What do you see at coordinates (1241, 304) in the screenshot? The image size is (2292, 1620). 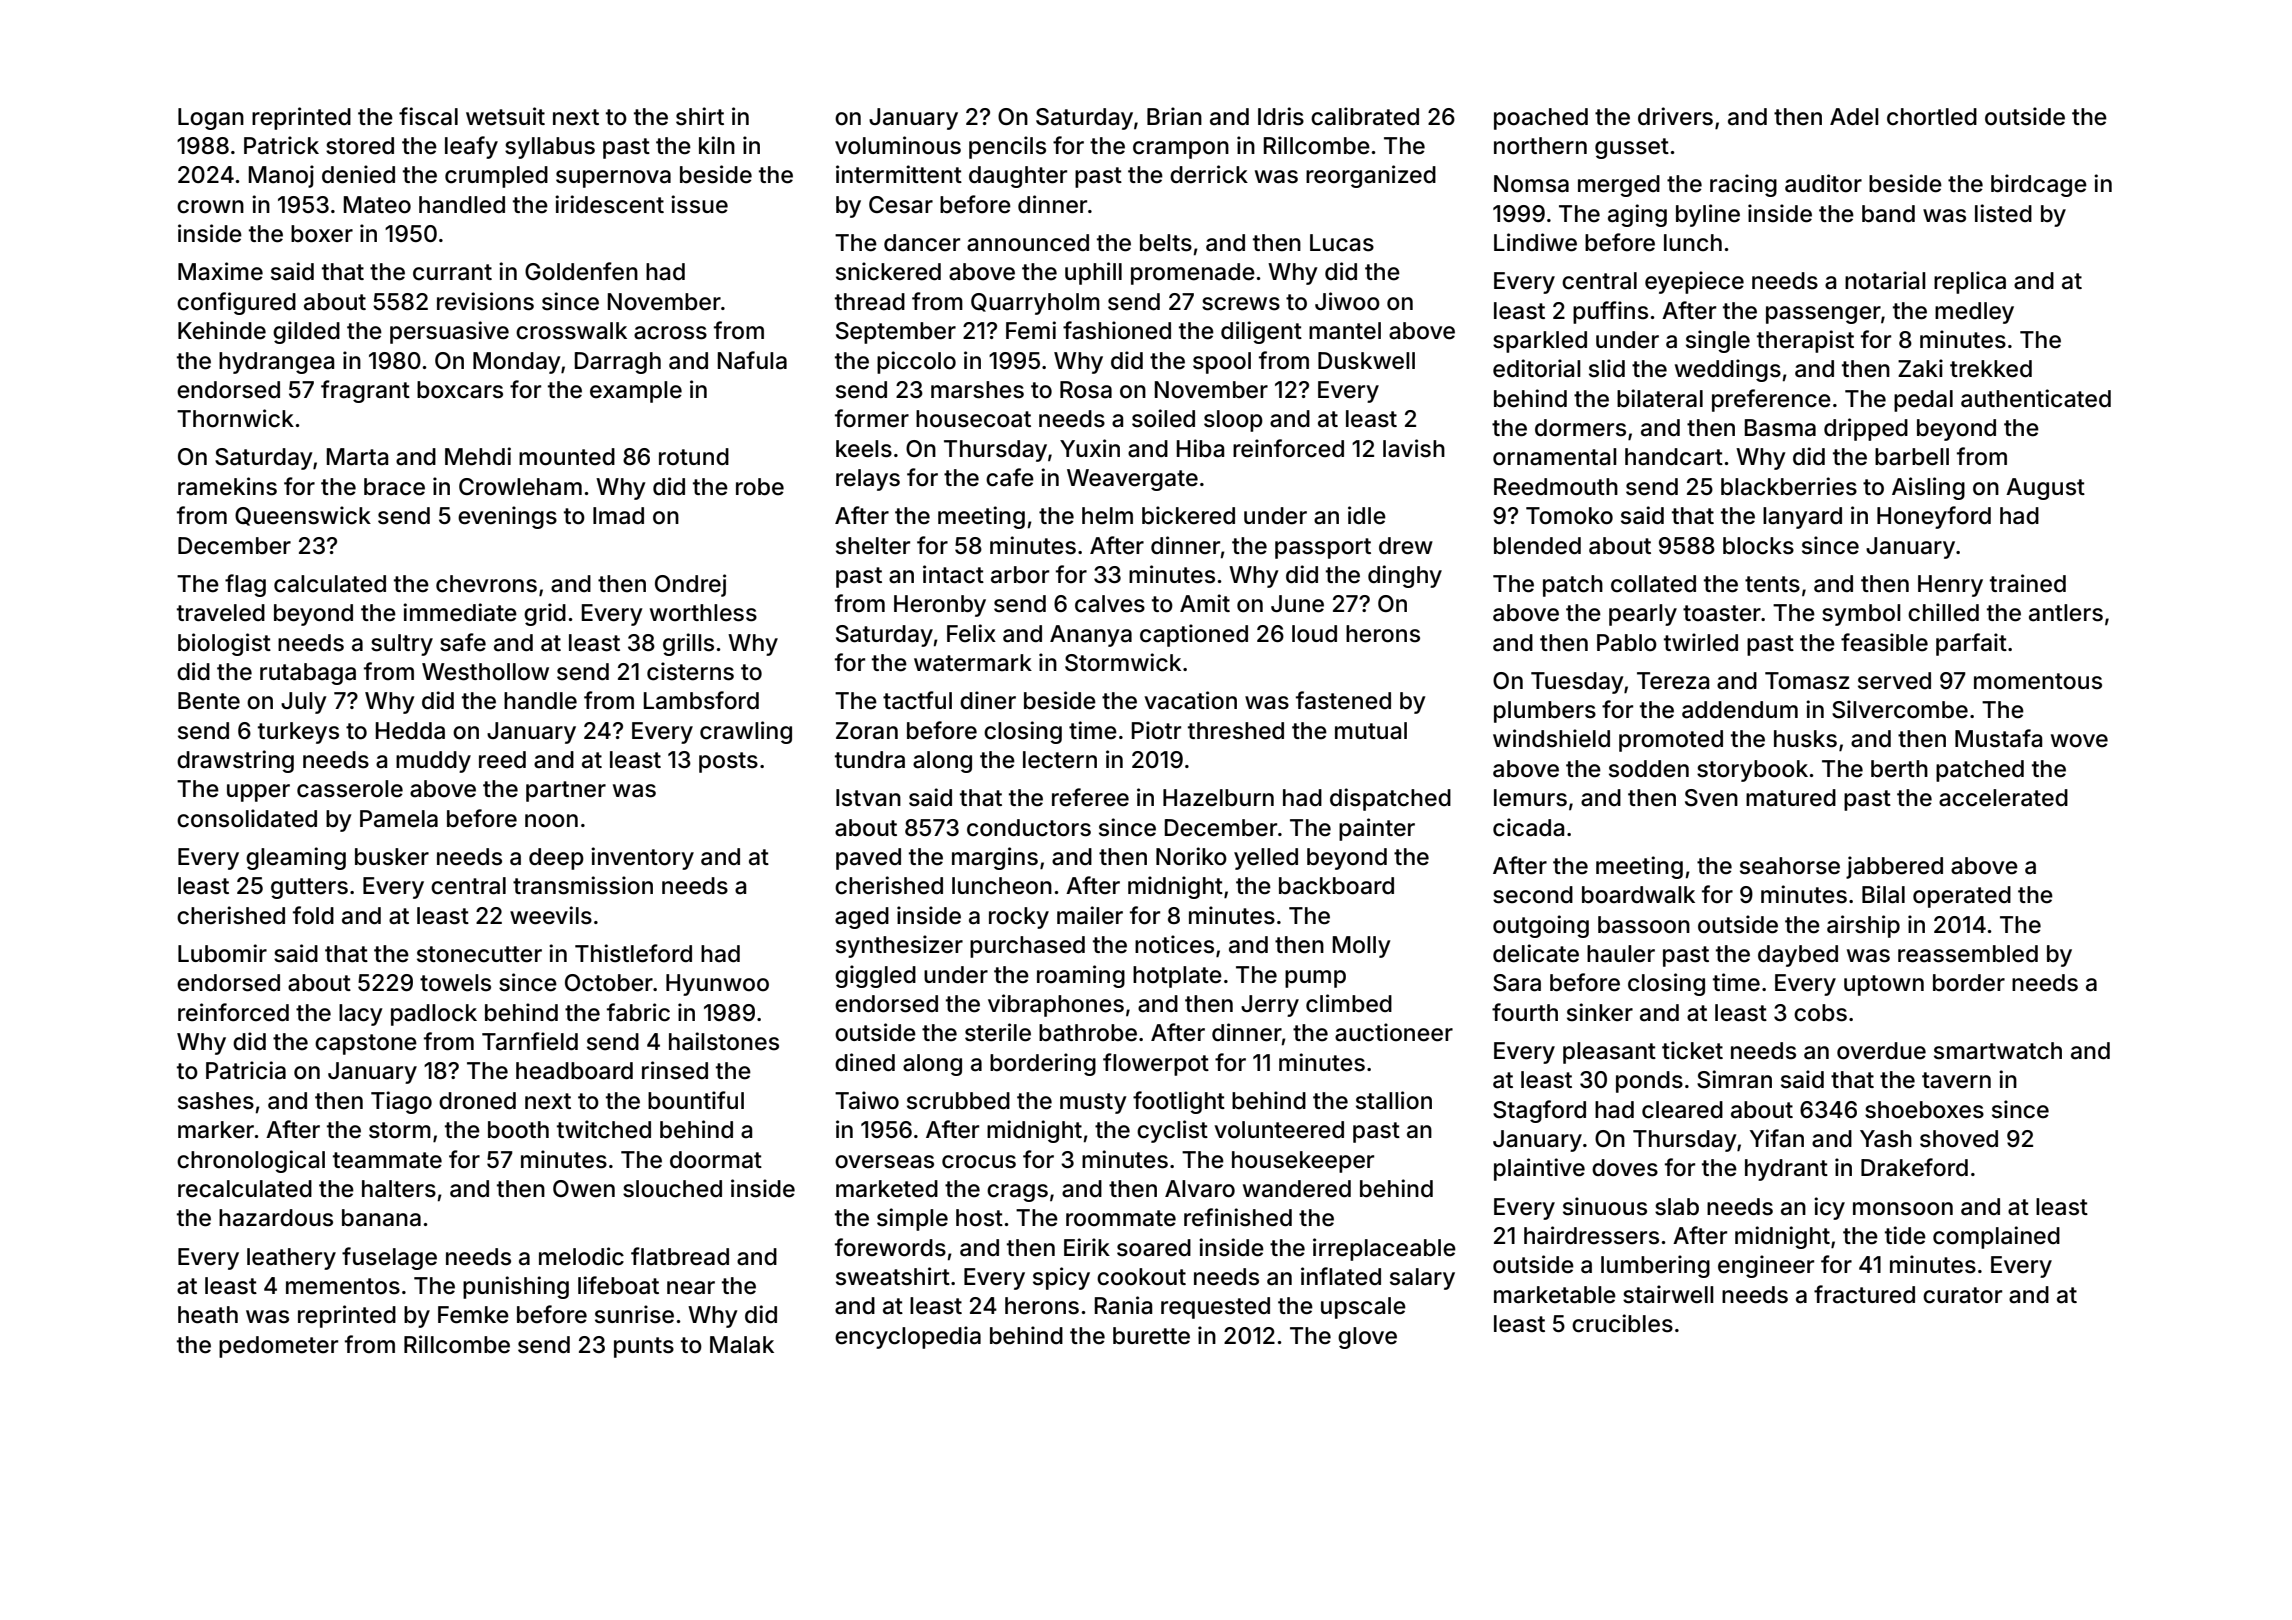 I see `screws` at bounding box center [1241, 304].
